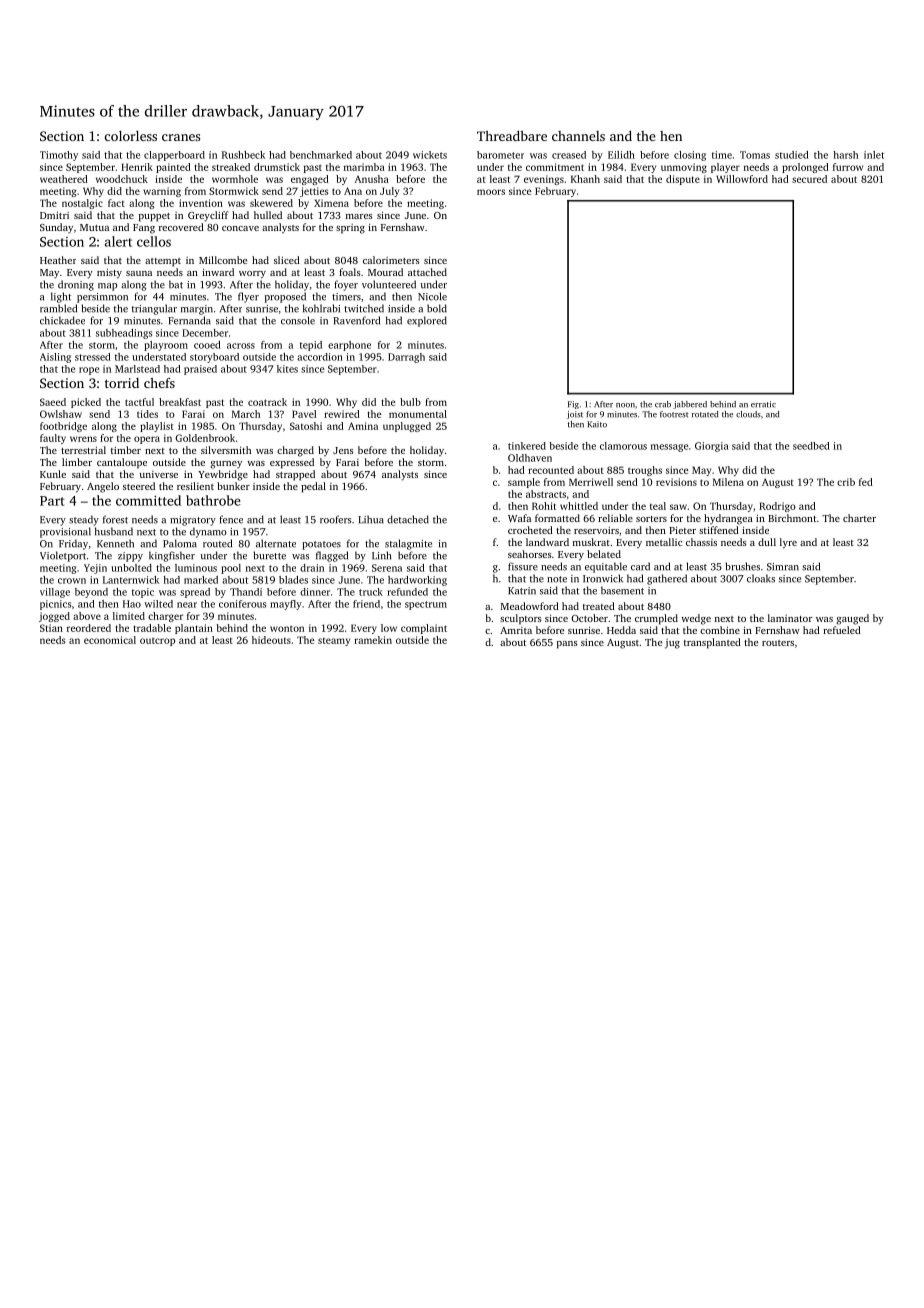 This screenshot has height=1308, width=924. I want to click on subheadings, so click(124, 334).
